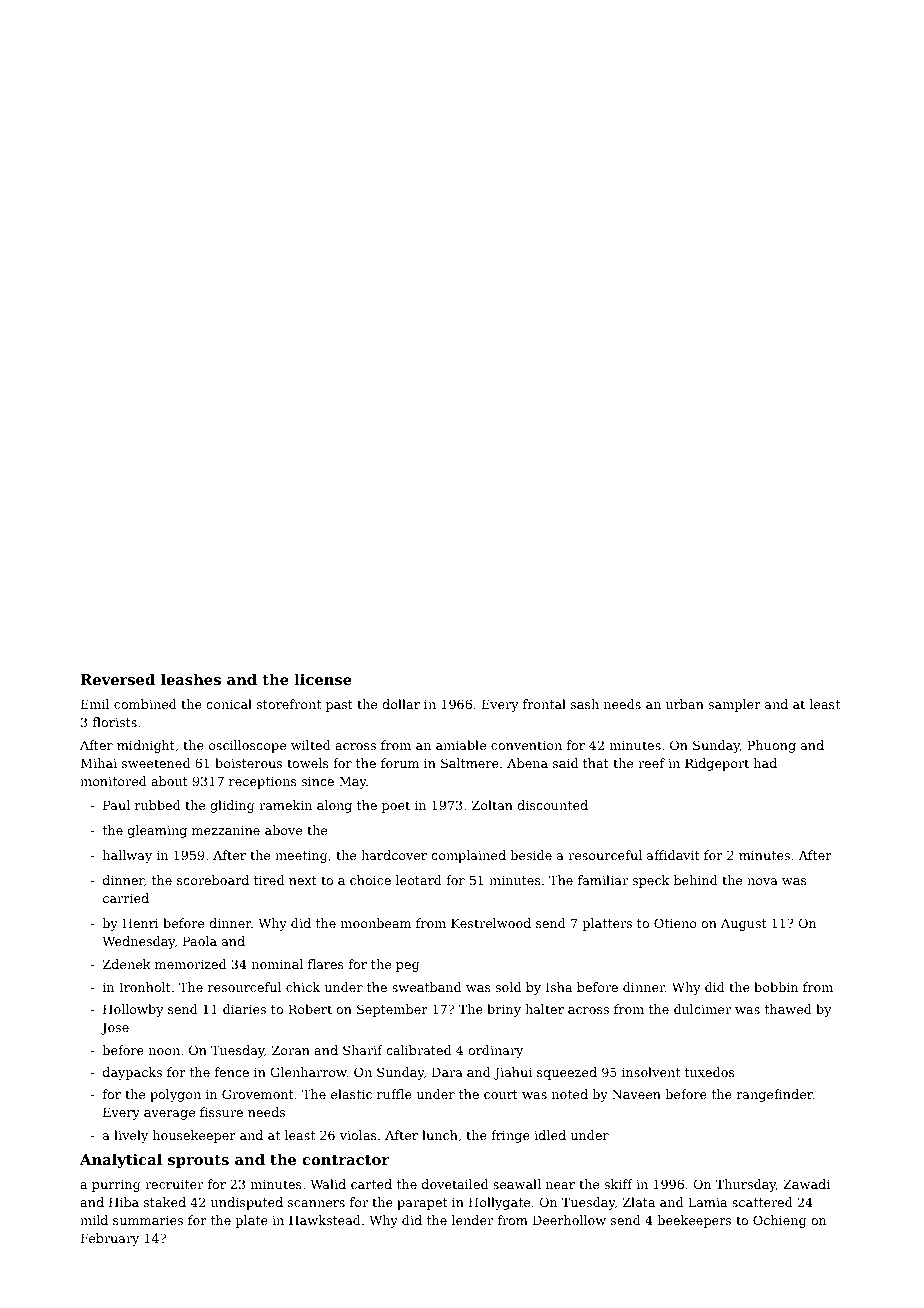 The height and width of the page is (1308, 924). I want to click on September, so click(392, 1010).
